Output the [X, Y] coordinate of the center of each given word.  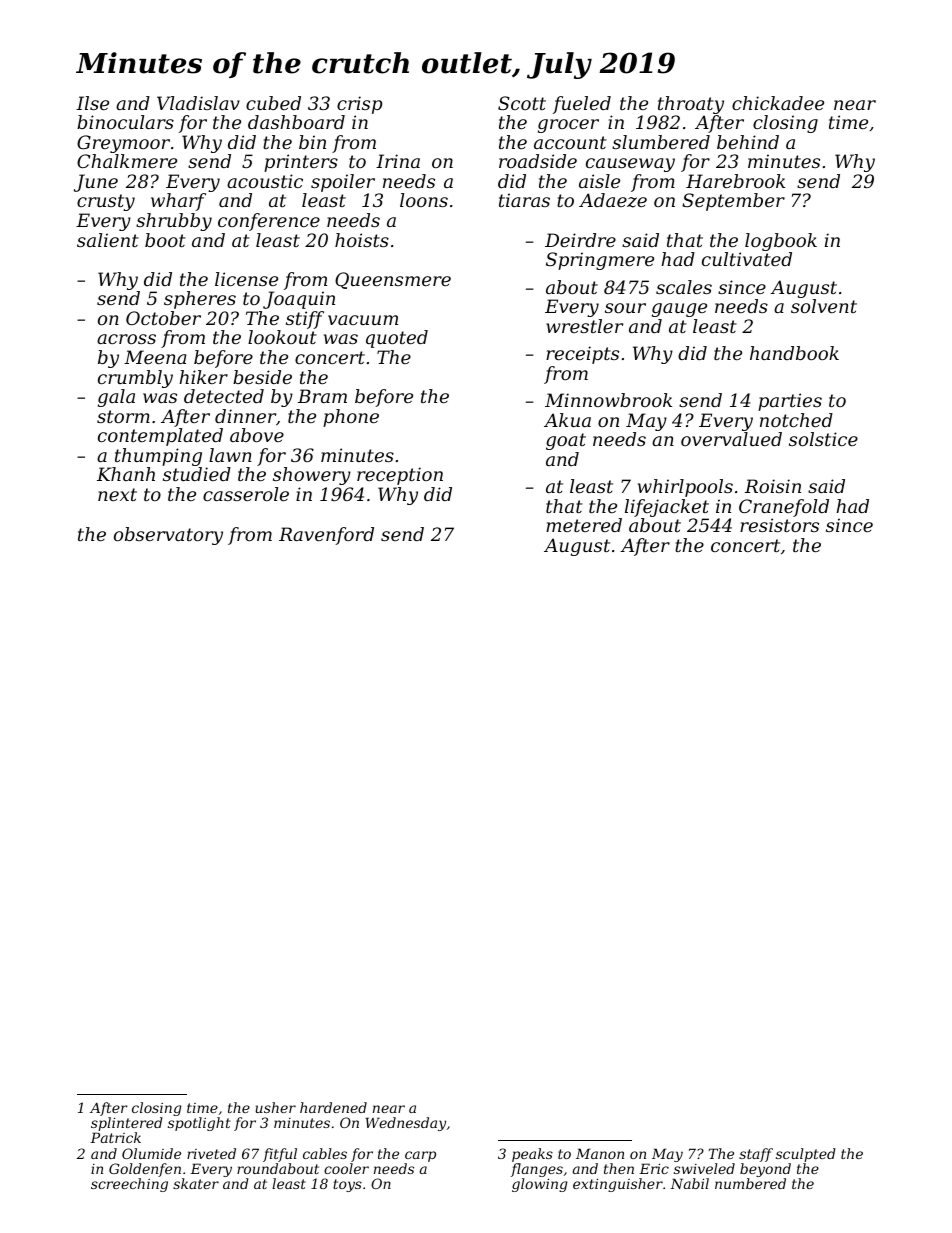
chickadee [778, 103]
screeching [129, 1185]
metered [584, 525]
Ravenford [326, 536]
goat [566, 441]
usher [275, 1107]
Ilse [92, 103]
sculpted [806, 1155]
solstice [823, 439]
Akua [567, 420]
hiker [203, 377]
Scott [522, 103]
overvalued [731, 439]
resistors [779, 525]
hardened [333, 1107]
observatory [168, 536]
